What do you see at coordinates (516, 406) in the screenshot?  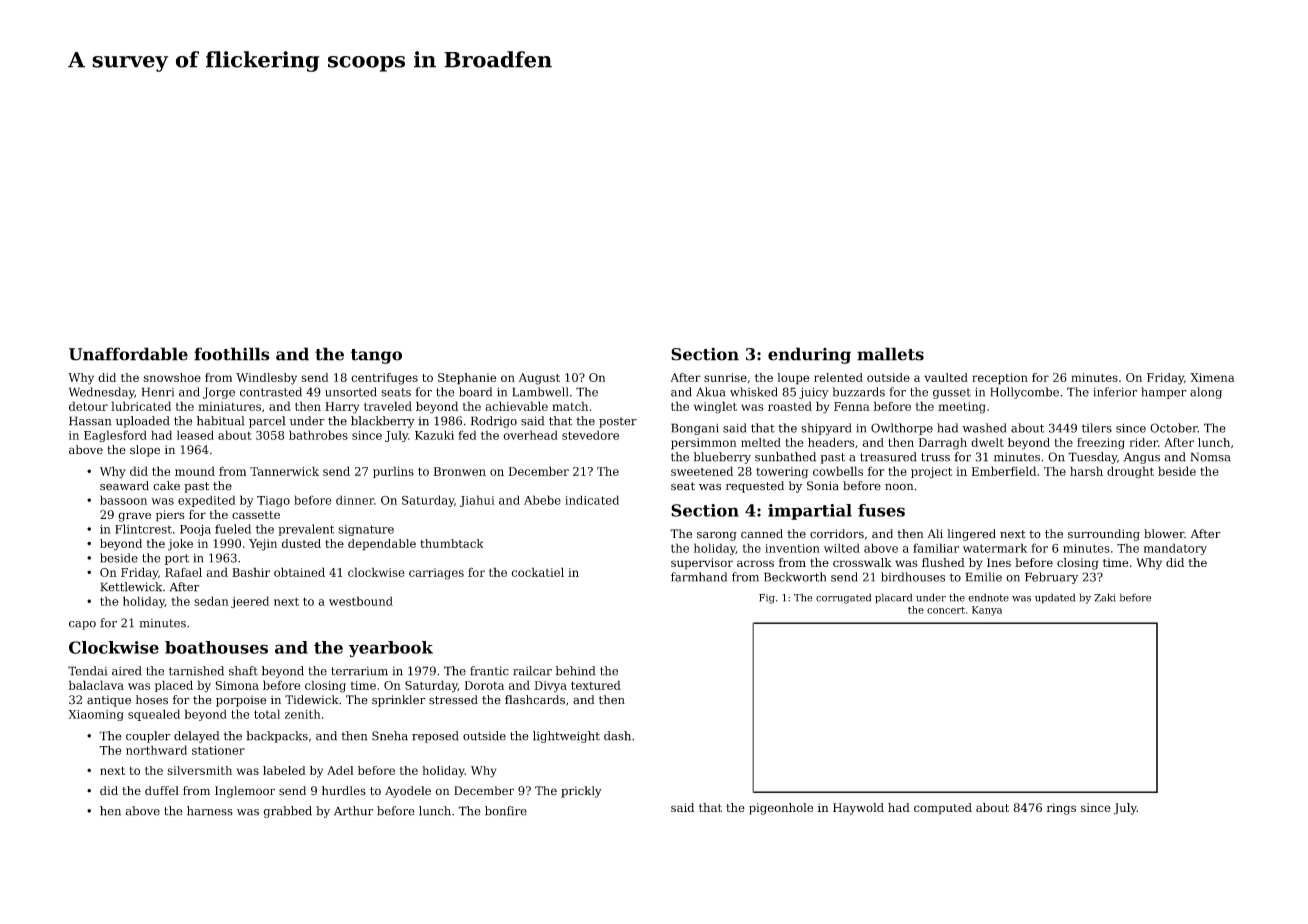 I see `achievable` at bounding box center [516, 406].
